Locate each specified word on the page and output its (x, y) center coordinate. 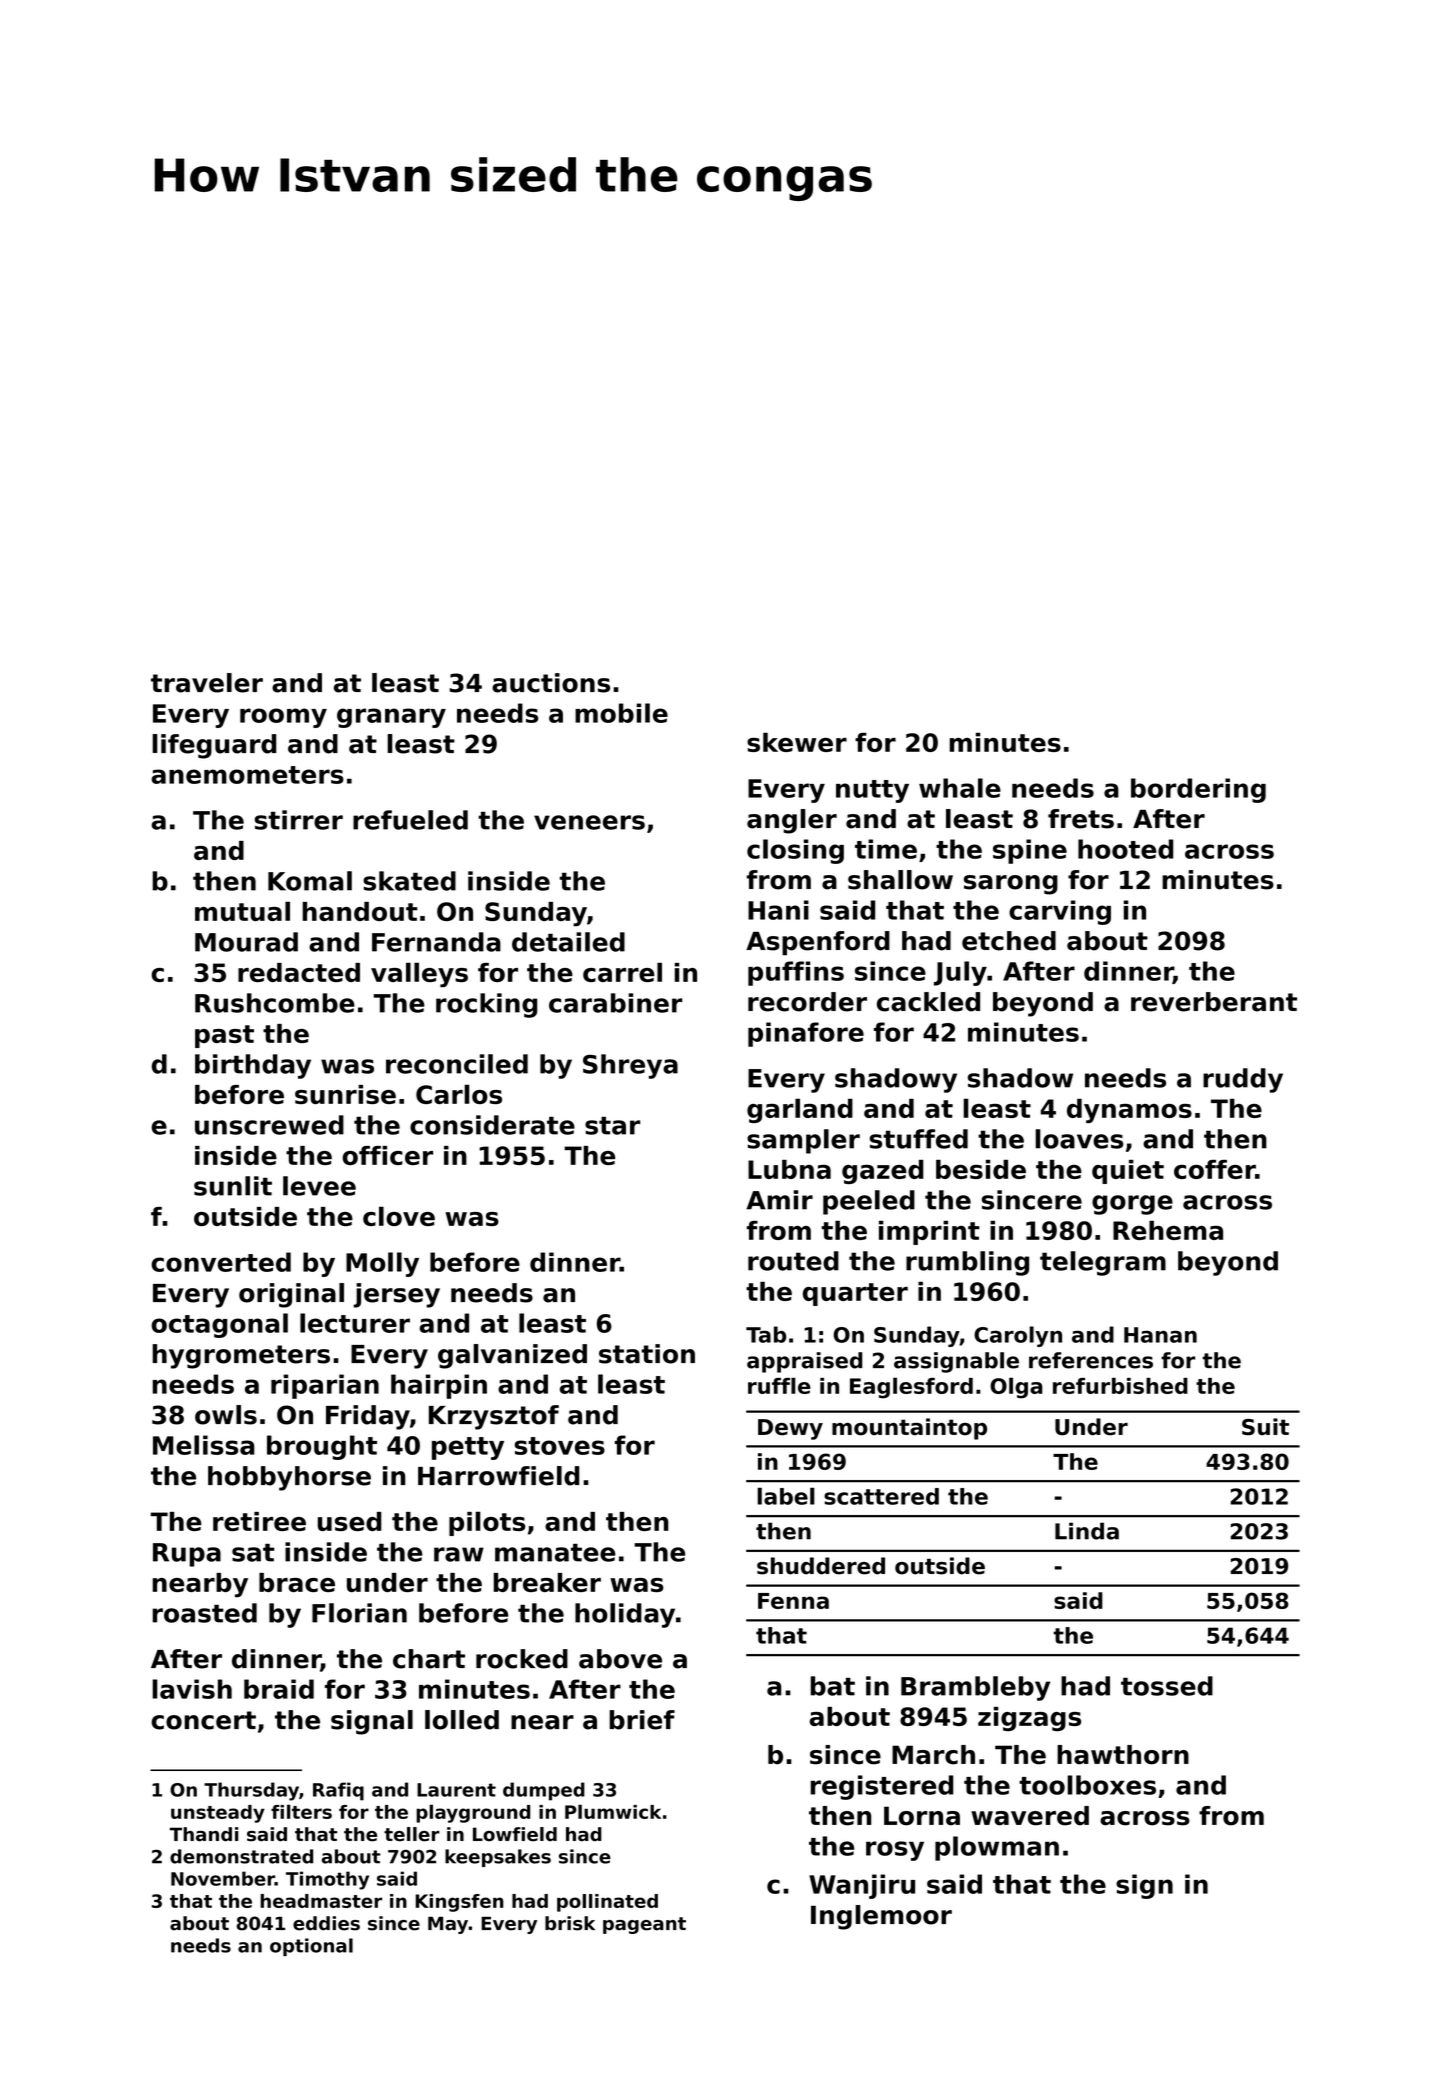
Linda (1087, 1531)
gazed (883, 1172)
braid (279, 1689)
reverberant (1214, 1002)
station (647, 1354)
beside (981, 1169)
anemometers (247, 775)
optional (311, 1947)
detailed (568, 942)
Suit (1265, 1427)
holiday (625, 1615)
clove (399, 1216)
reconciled (457, 1064)
